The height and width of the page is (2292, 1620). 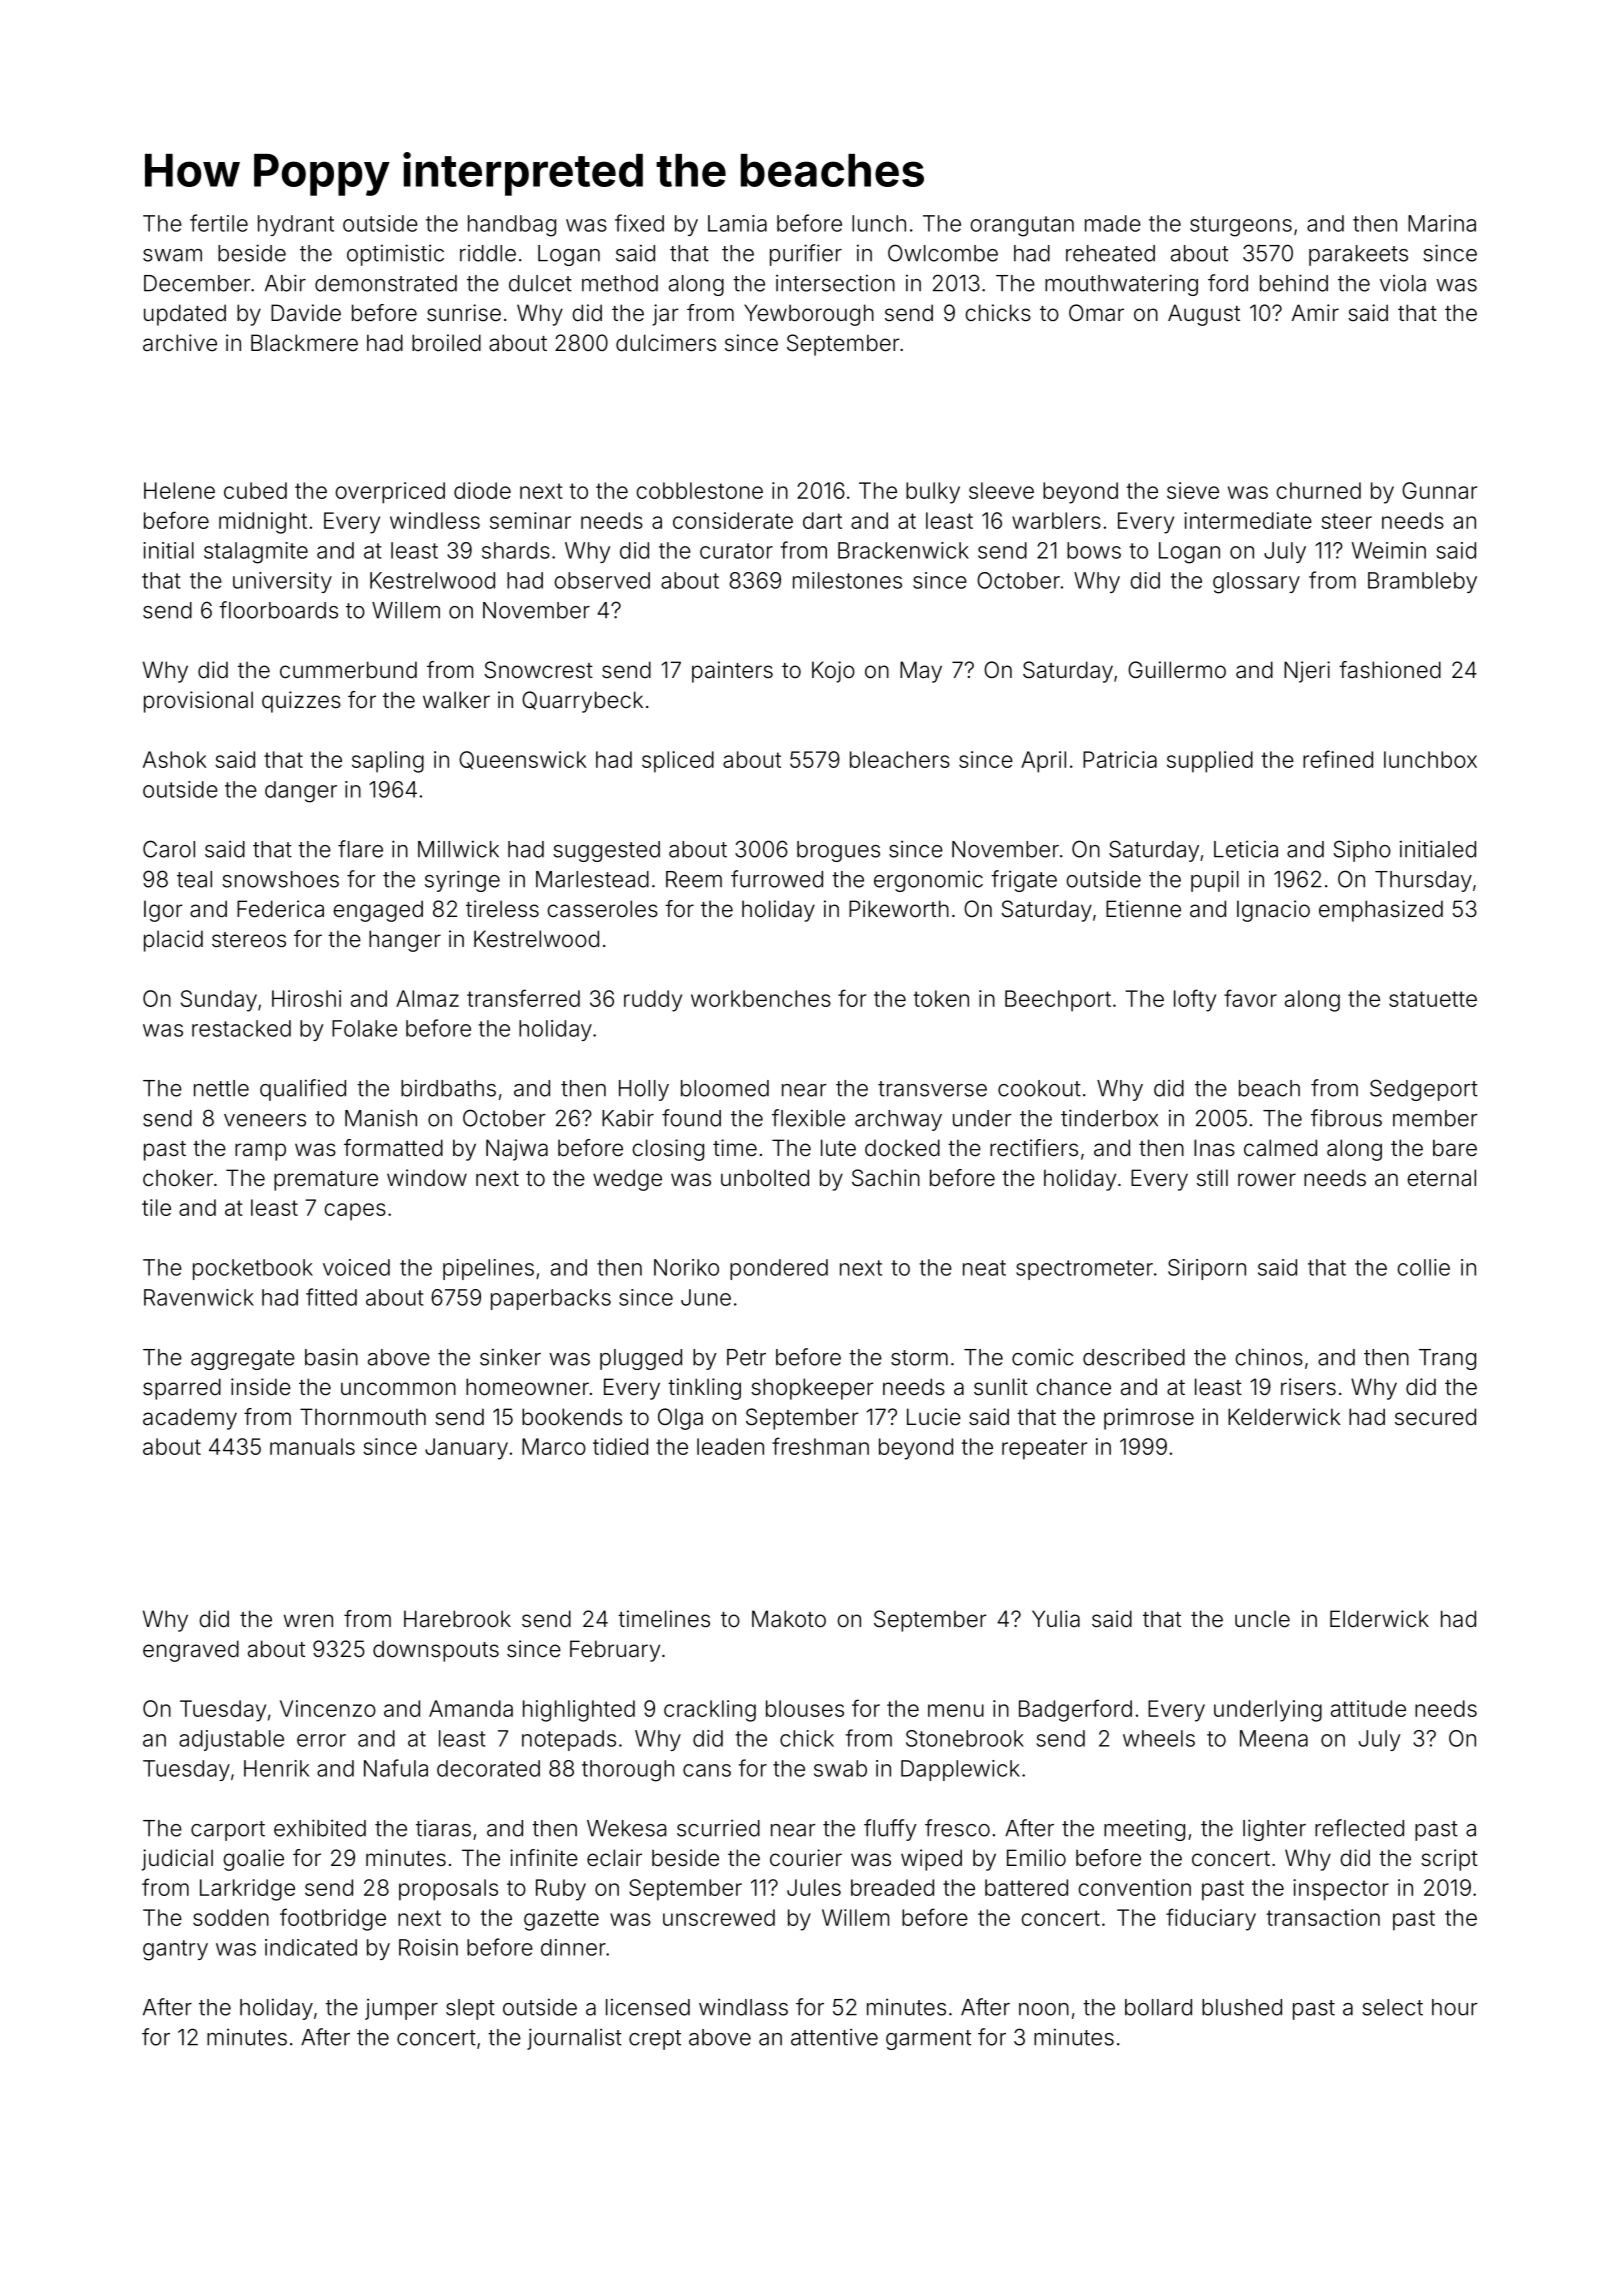 I want to click on swam, so click(x=172, y=255).
